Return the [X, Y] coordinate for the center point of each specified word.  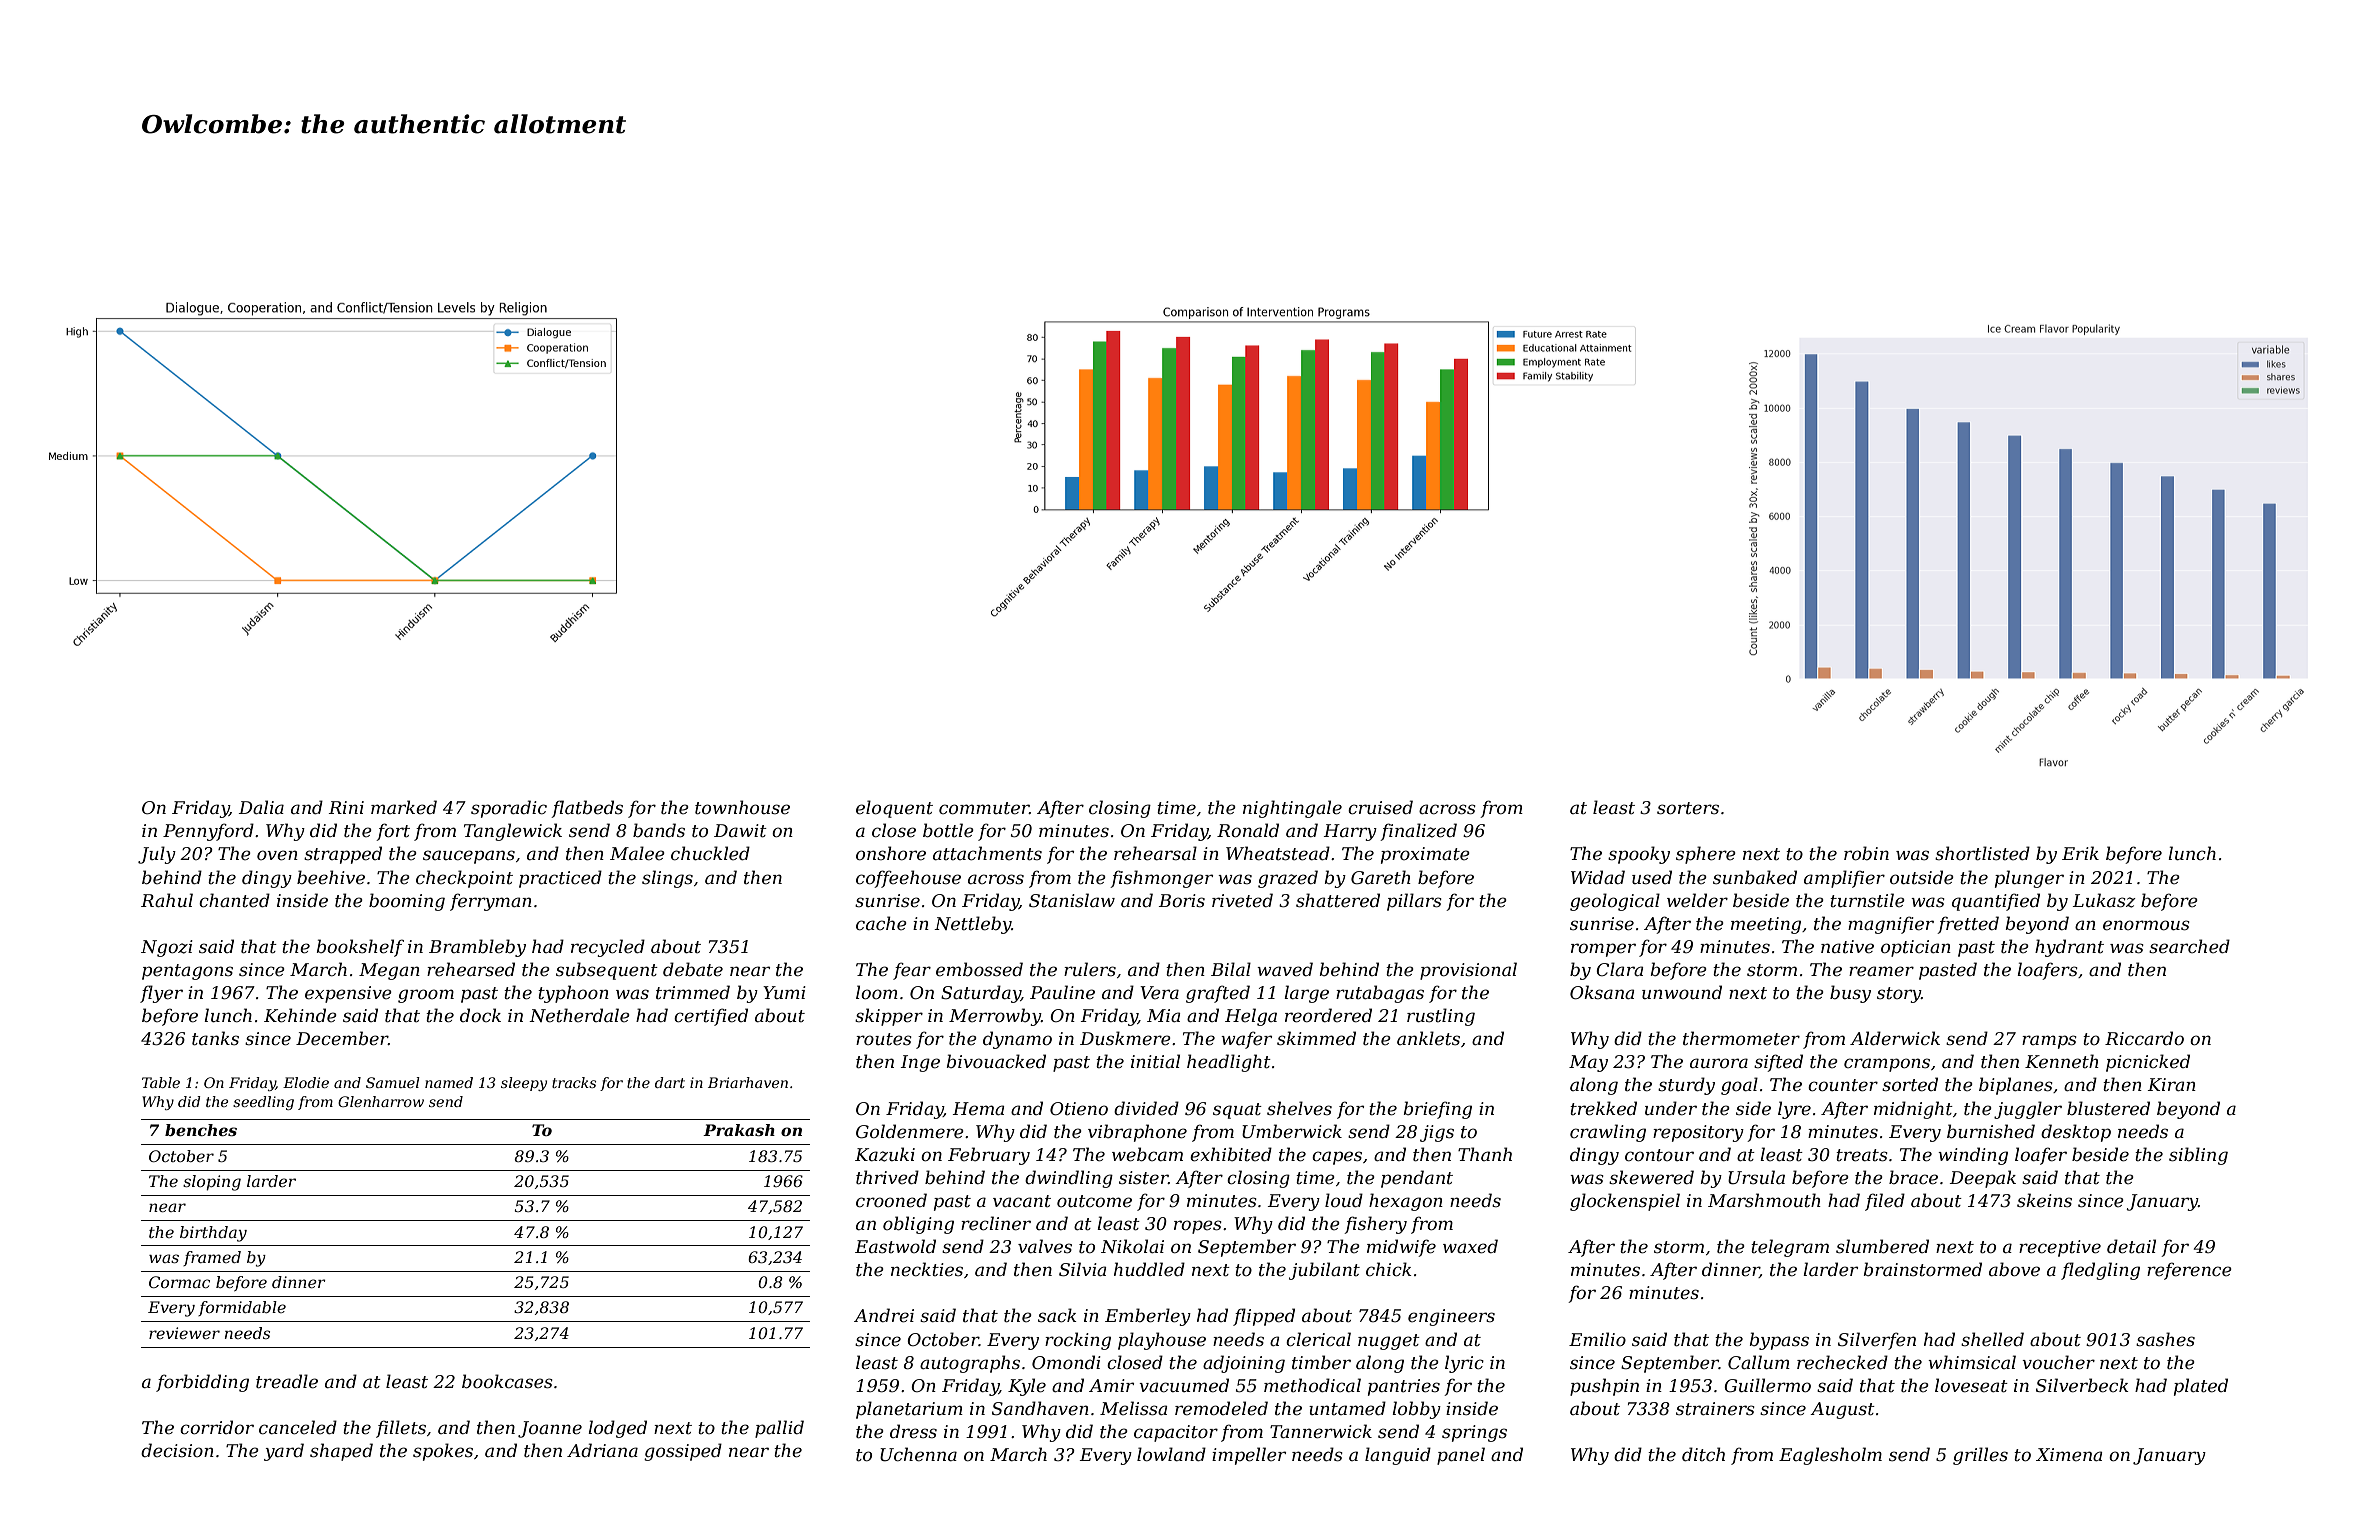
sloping [212, 1183]
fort [393, 832]
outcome [1094, 1201]
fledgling [2100, 1271]
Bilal [1231, 969]
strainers [1715, 1409]
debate [693, 969]
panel [1461, 1456]
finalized [1418, 832]
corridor [217, 1427]
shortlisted [1982, 853]
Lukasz [2104, 900]
